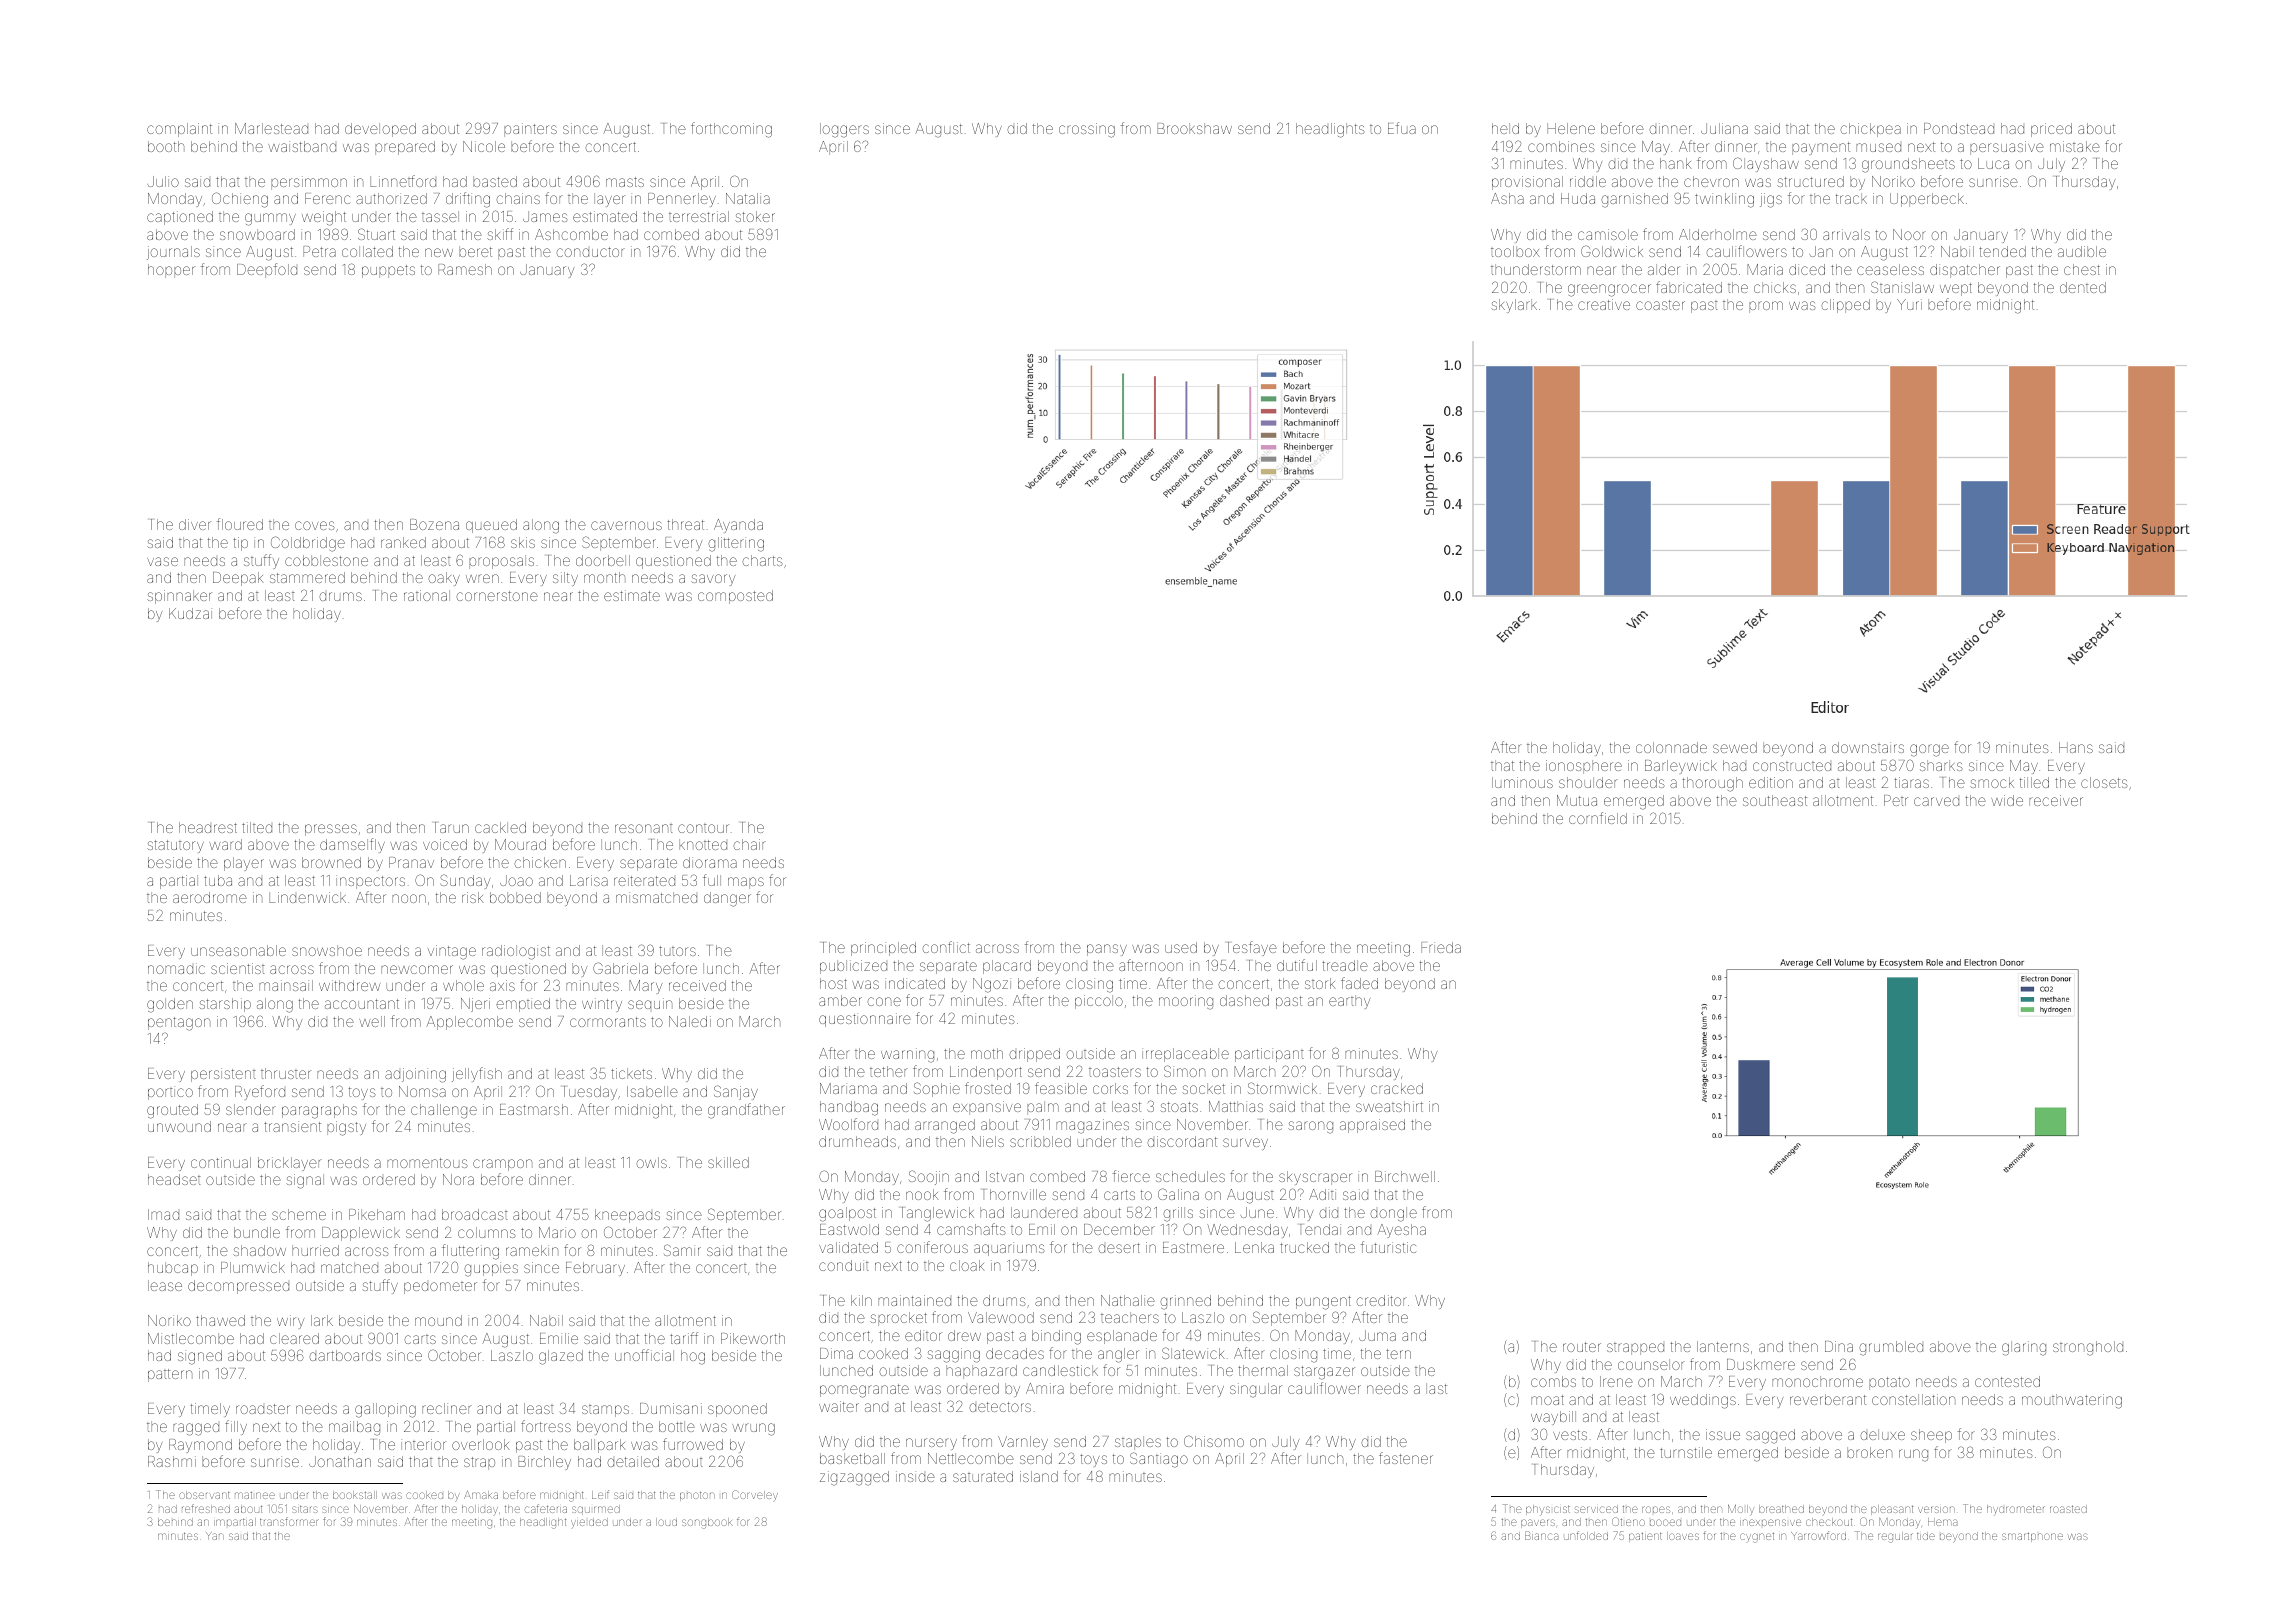 The image size is (2281, 1613). What do you see at coordinates (1406, 1458) in the document?
I see `fastener` at bounding box center [1406, 1458].
